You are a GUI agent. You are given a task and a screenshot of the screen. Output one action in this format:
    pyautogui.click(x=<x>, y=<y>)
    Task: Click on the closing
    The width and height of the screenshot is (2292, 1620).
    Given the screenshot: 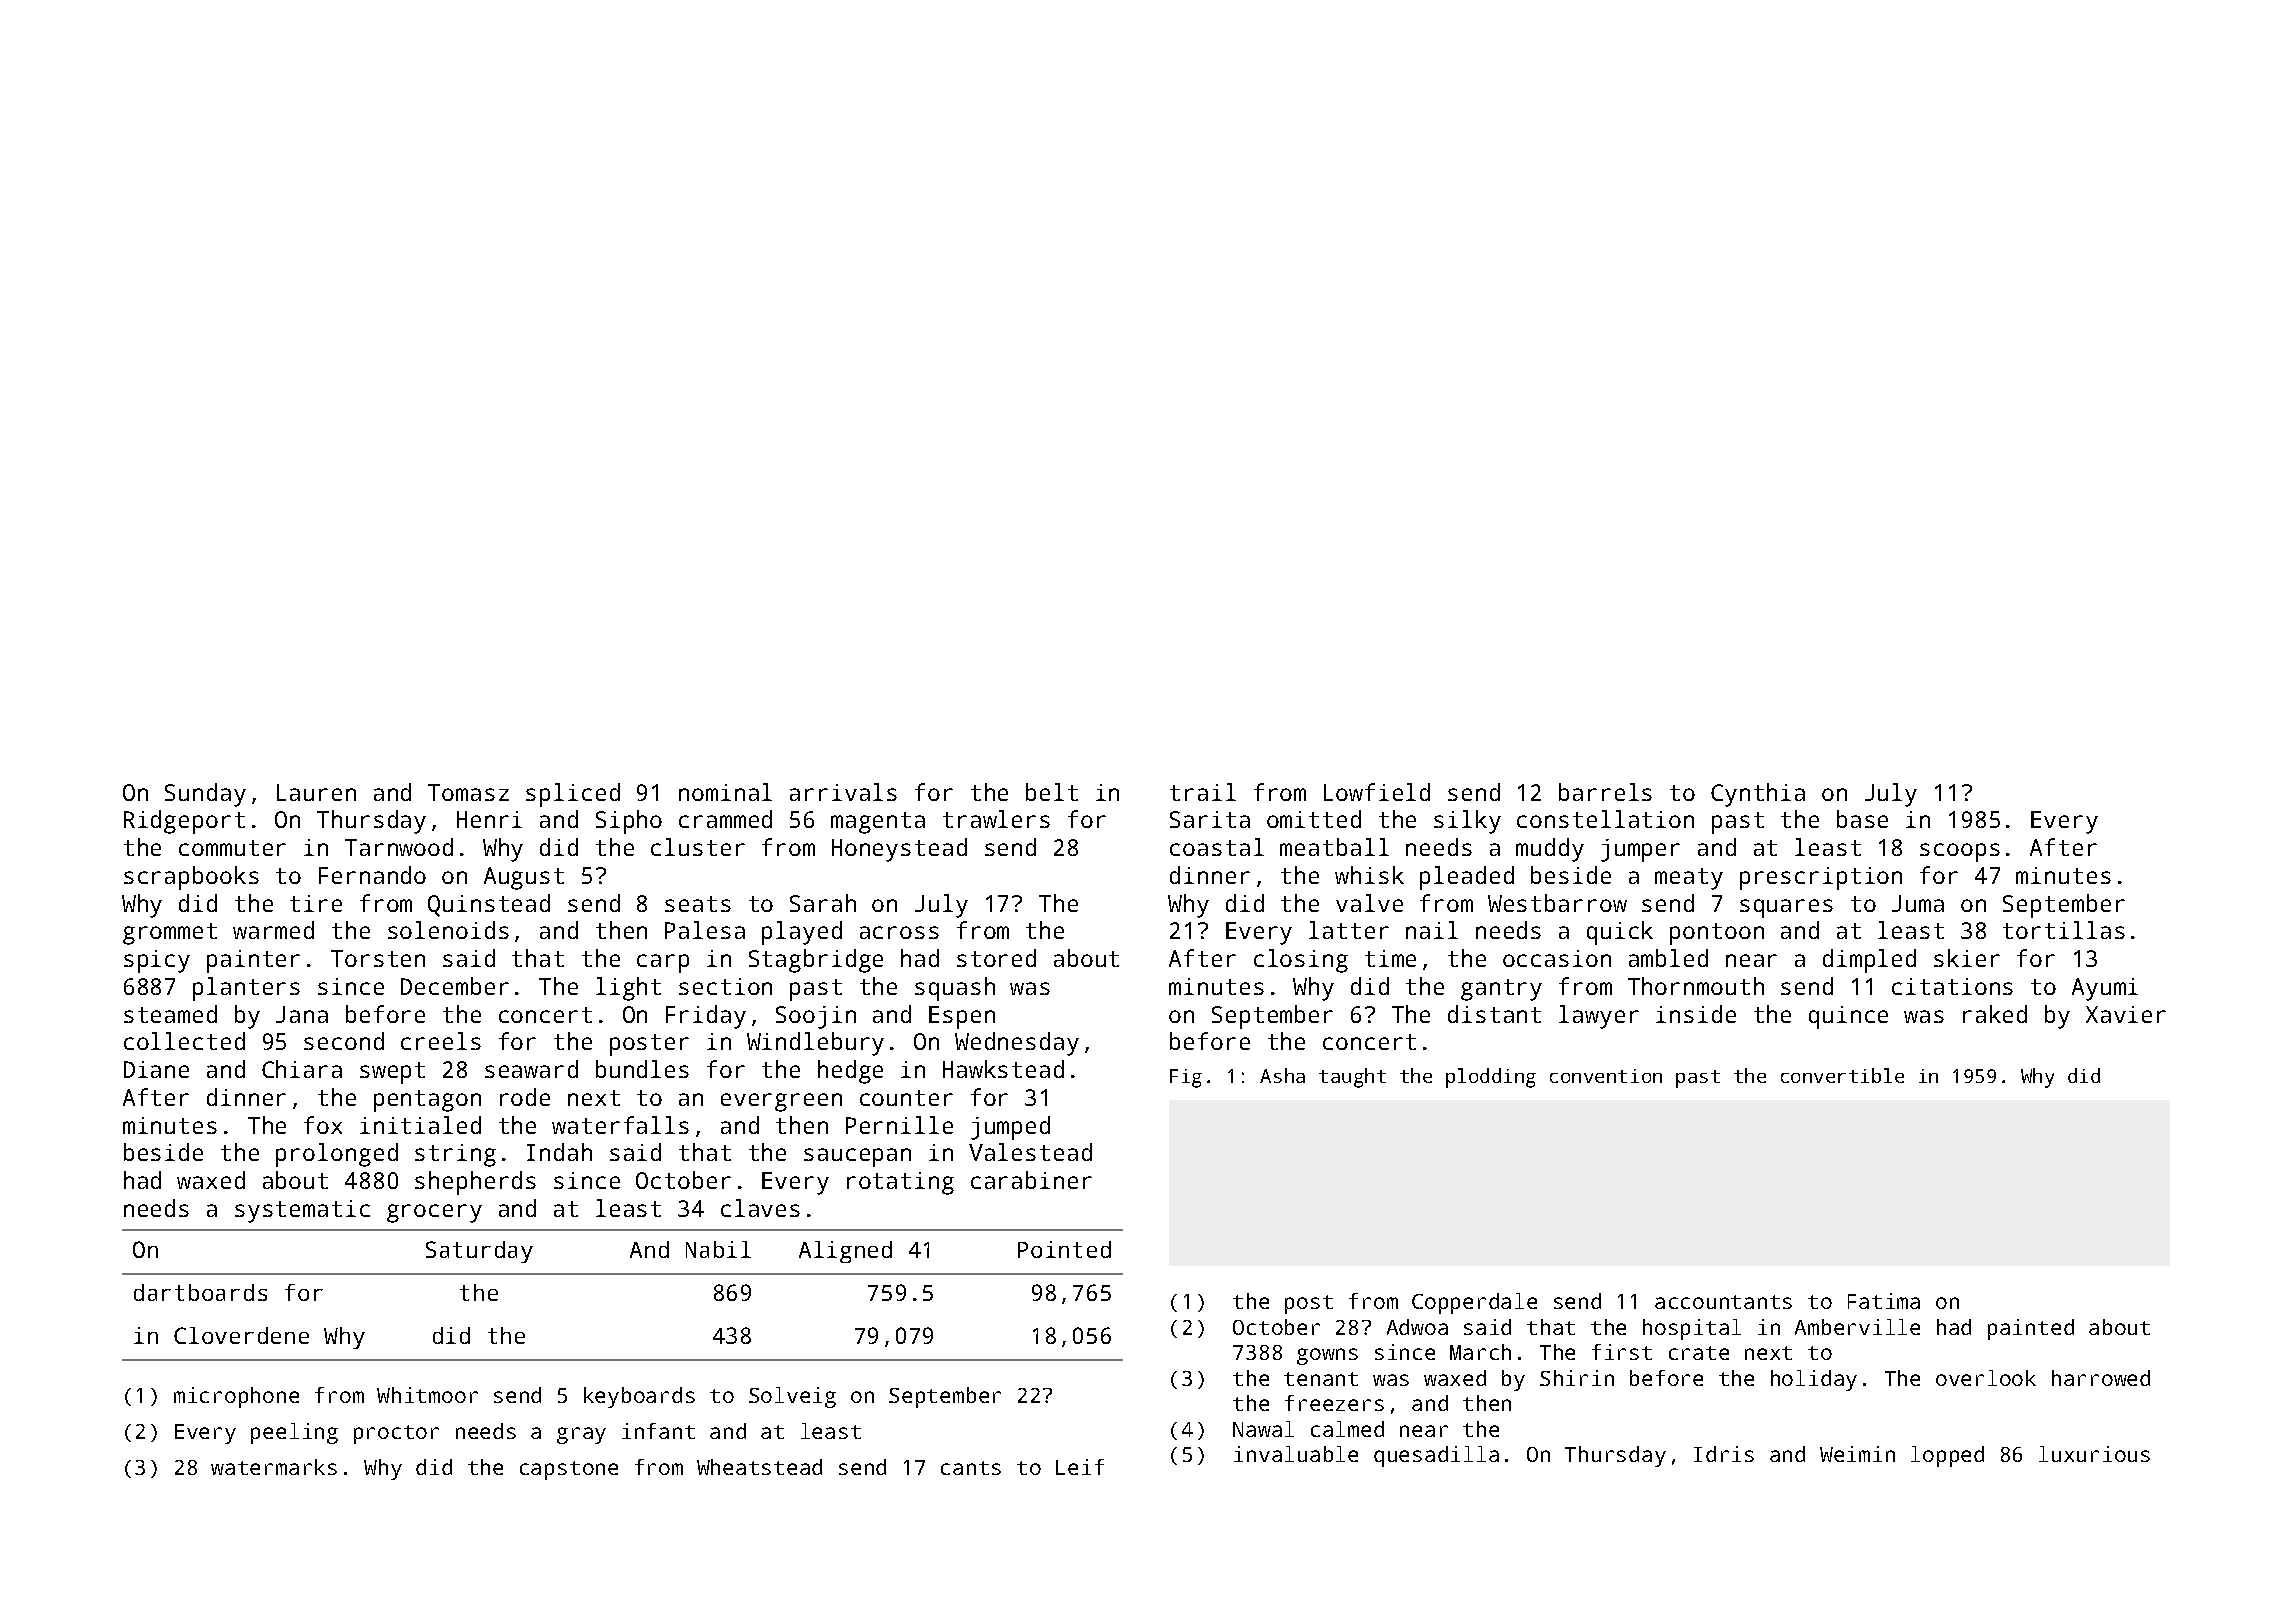 What is the action you would take?
    pyautogui.click(x=1301, y=961)
